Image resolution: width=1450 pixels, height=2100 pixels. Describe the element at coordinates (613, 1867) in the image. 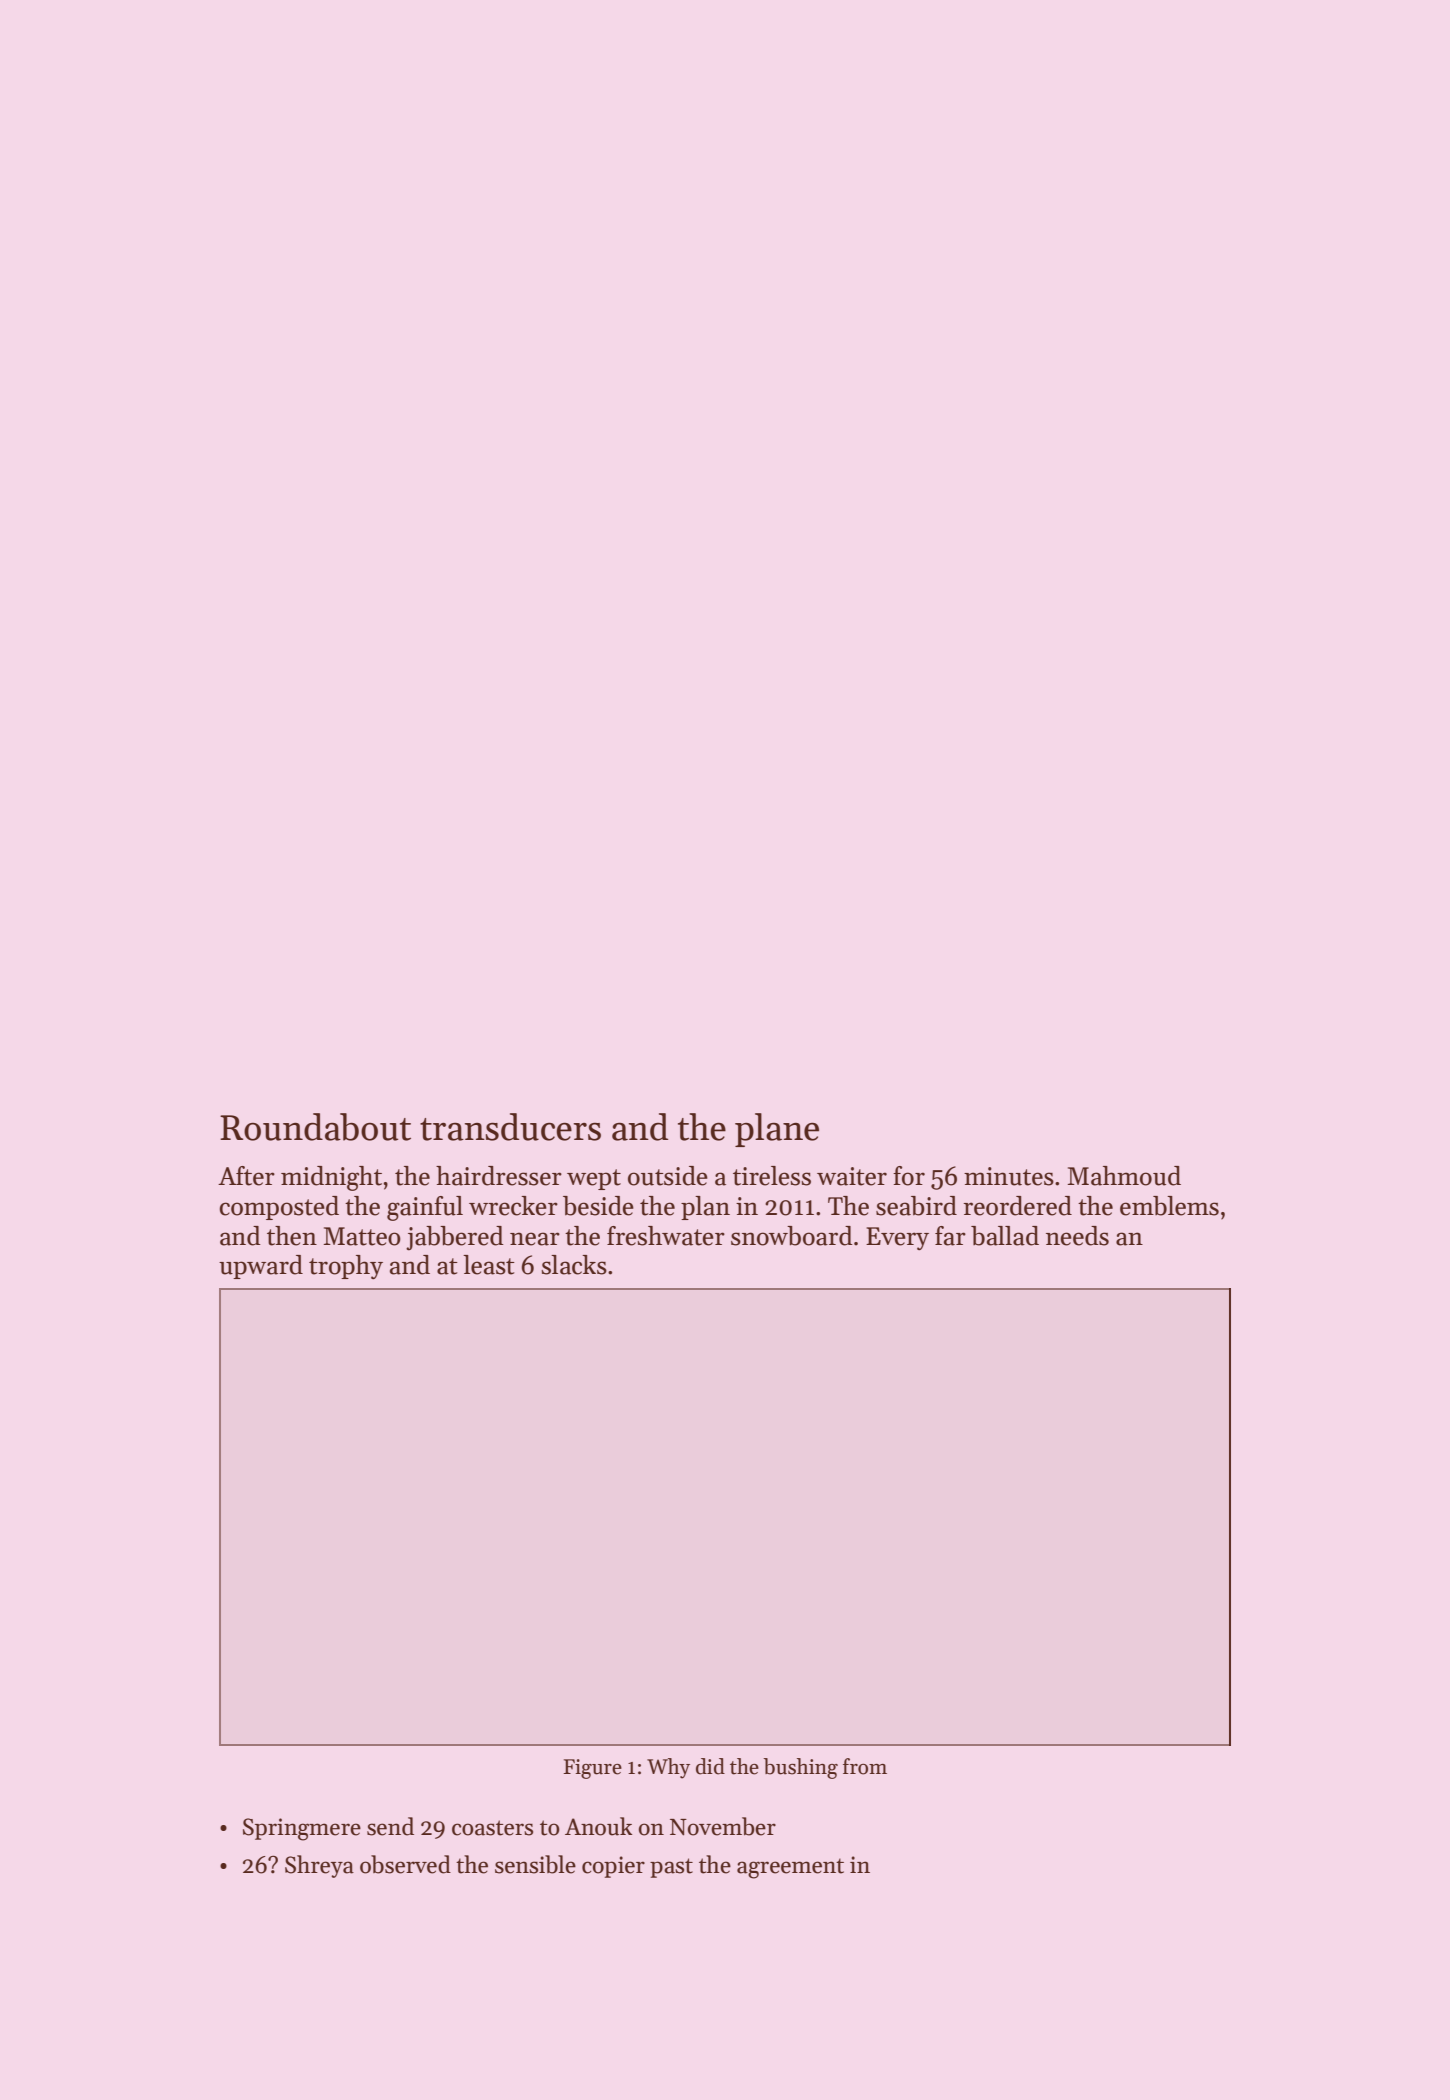

I see `copier` at that location.
